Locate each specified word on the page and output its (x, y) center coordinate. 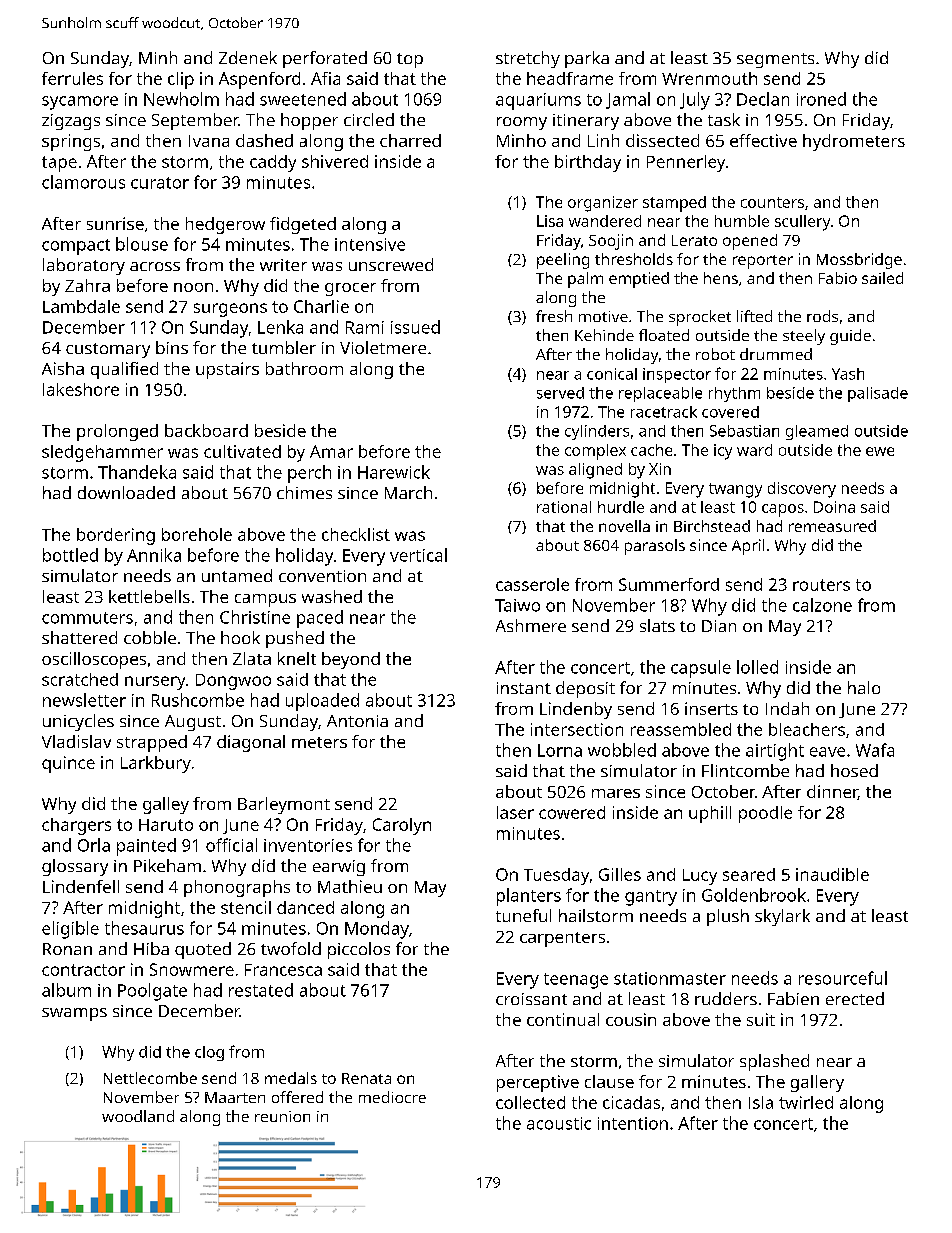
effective (763, 140)
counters (772, 202)
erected (855, 998)
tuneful (523, 915)
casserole (532, 584)
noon (193, 287)
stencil (246, 907)
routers (821, 585)
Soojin (611, 242)
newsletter (84, 700)
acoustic (559, 1123)
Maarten (235, 1097)
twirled (806, 1102)
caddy (273, 163)
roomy (522, 123)
